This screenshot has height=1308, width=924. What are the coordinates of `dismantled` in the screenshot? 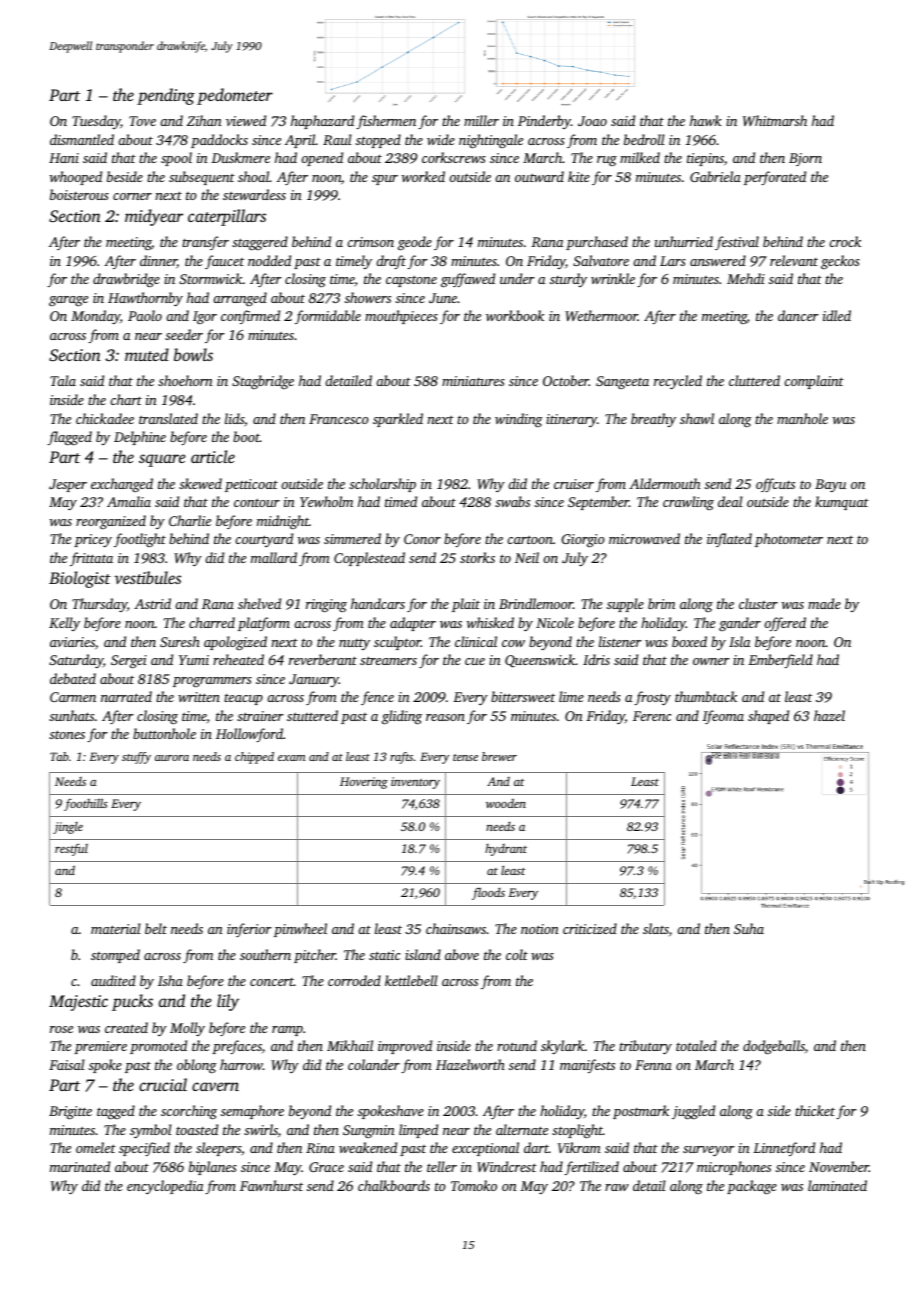 It's located at (82, 139).
